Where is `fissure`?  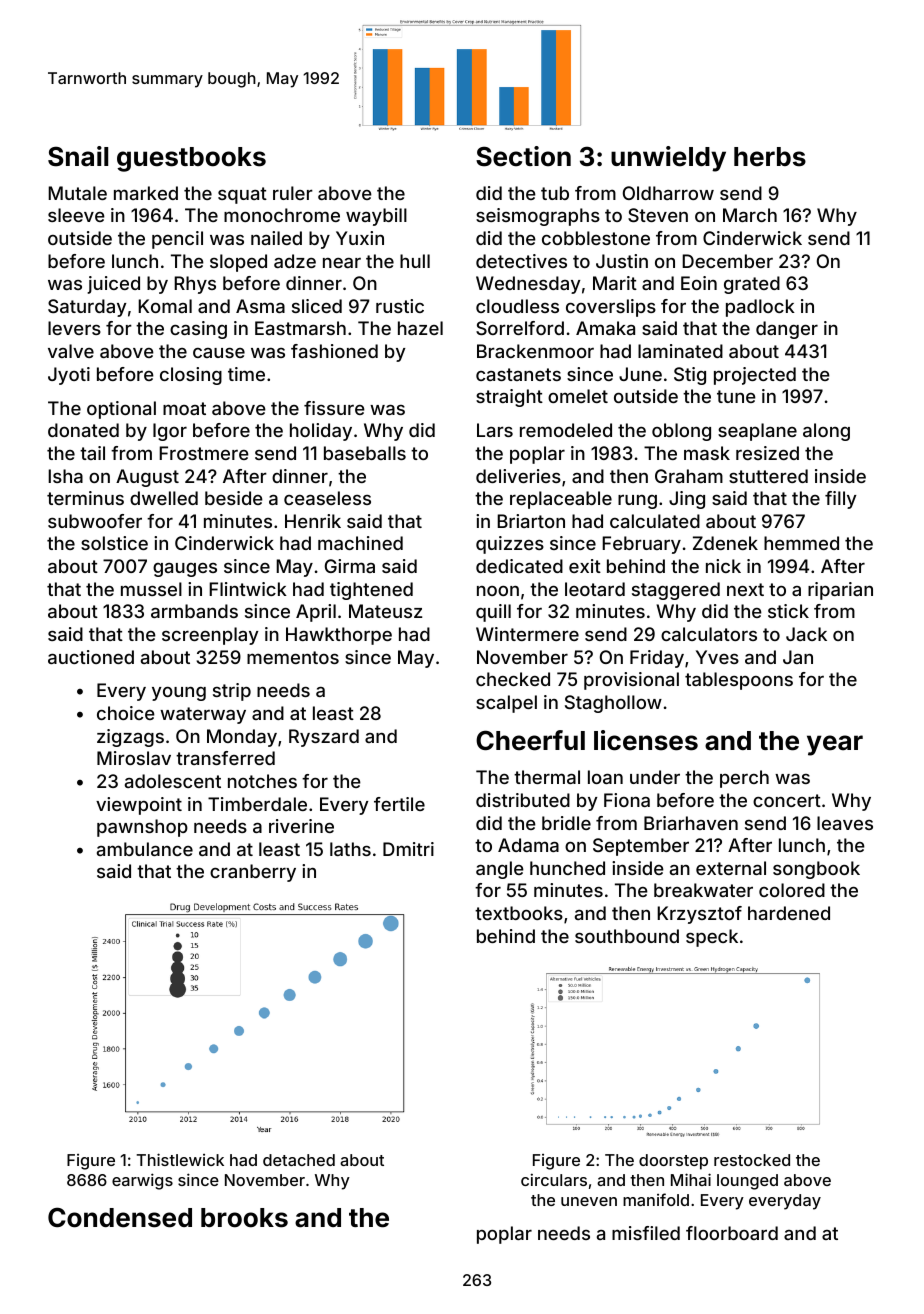 fissure is located at coordinates (334, 408).
